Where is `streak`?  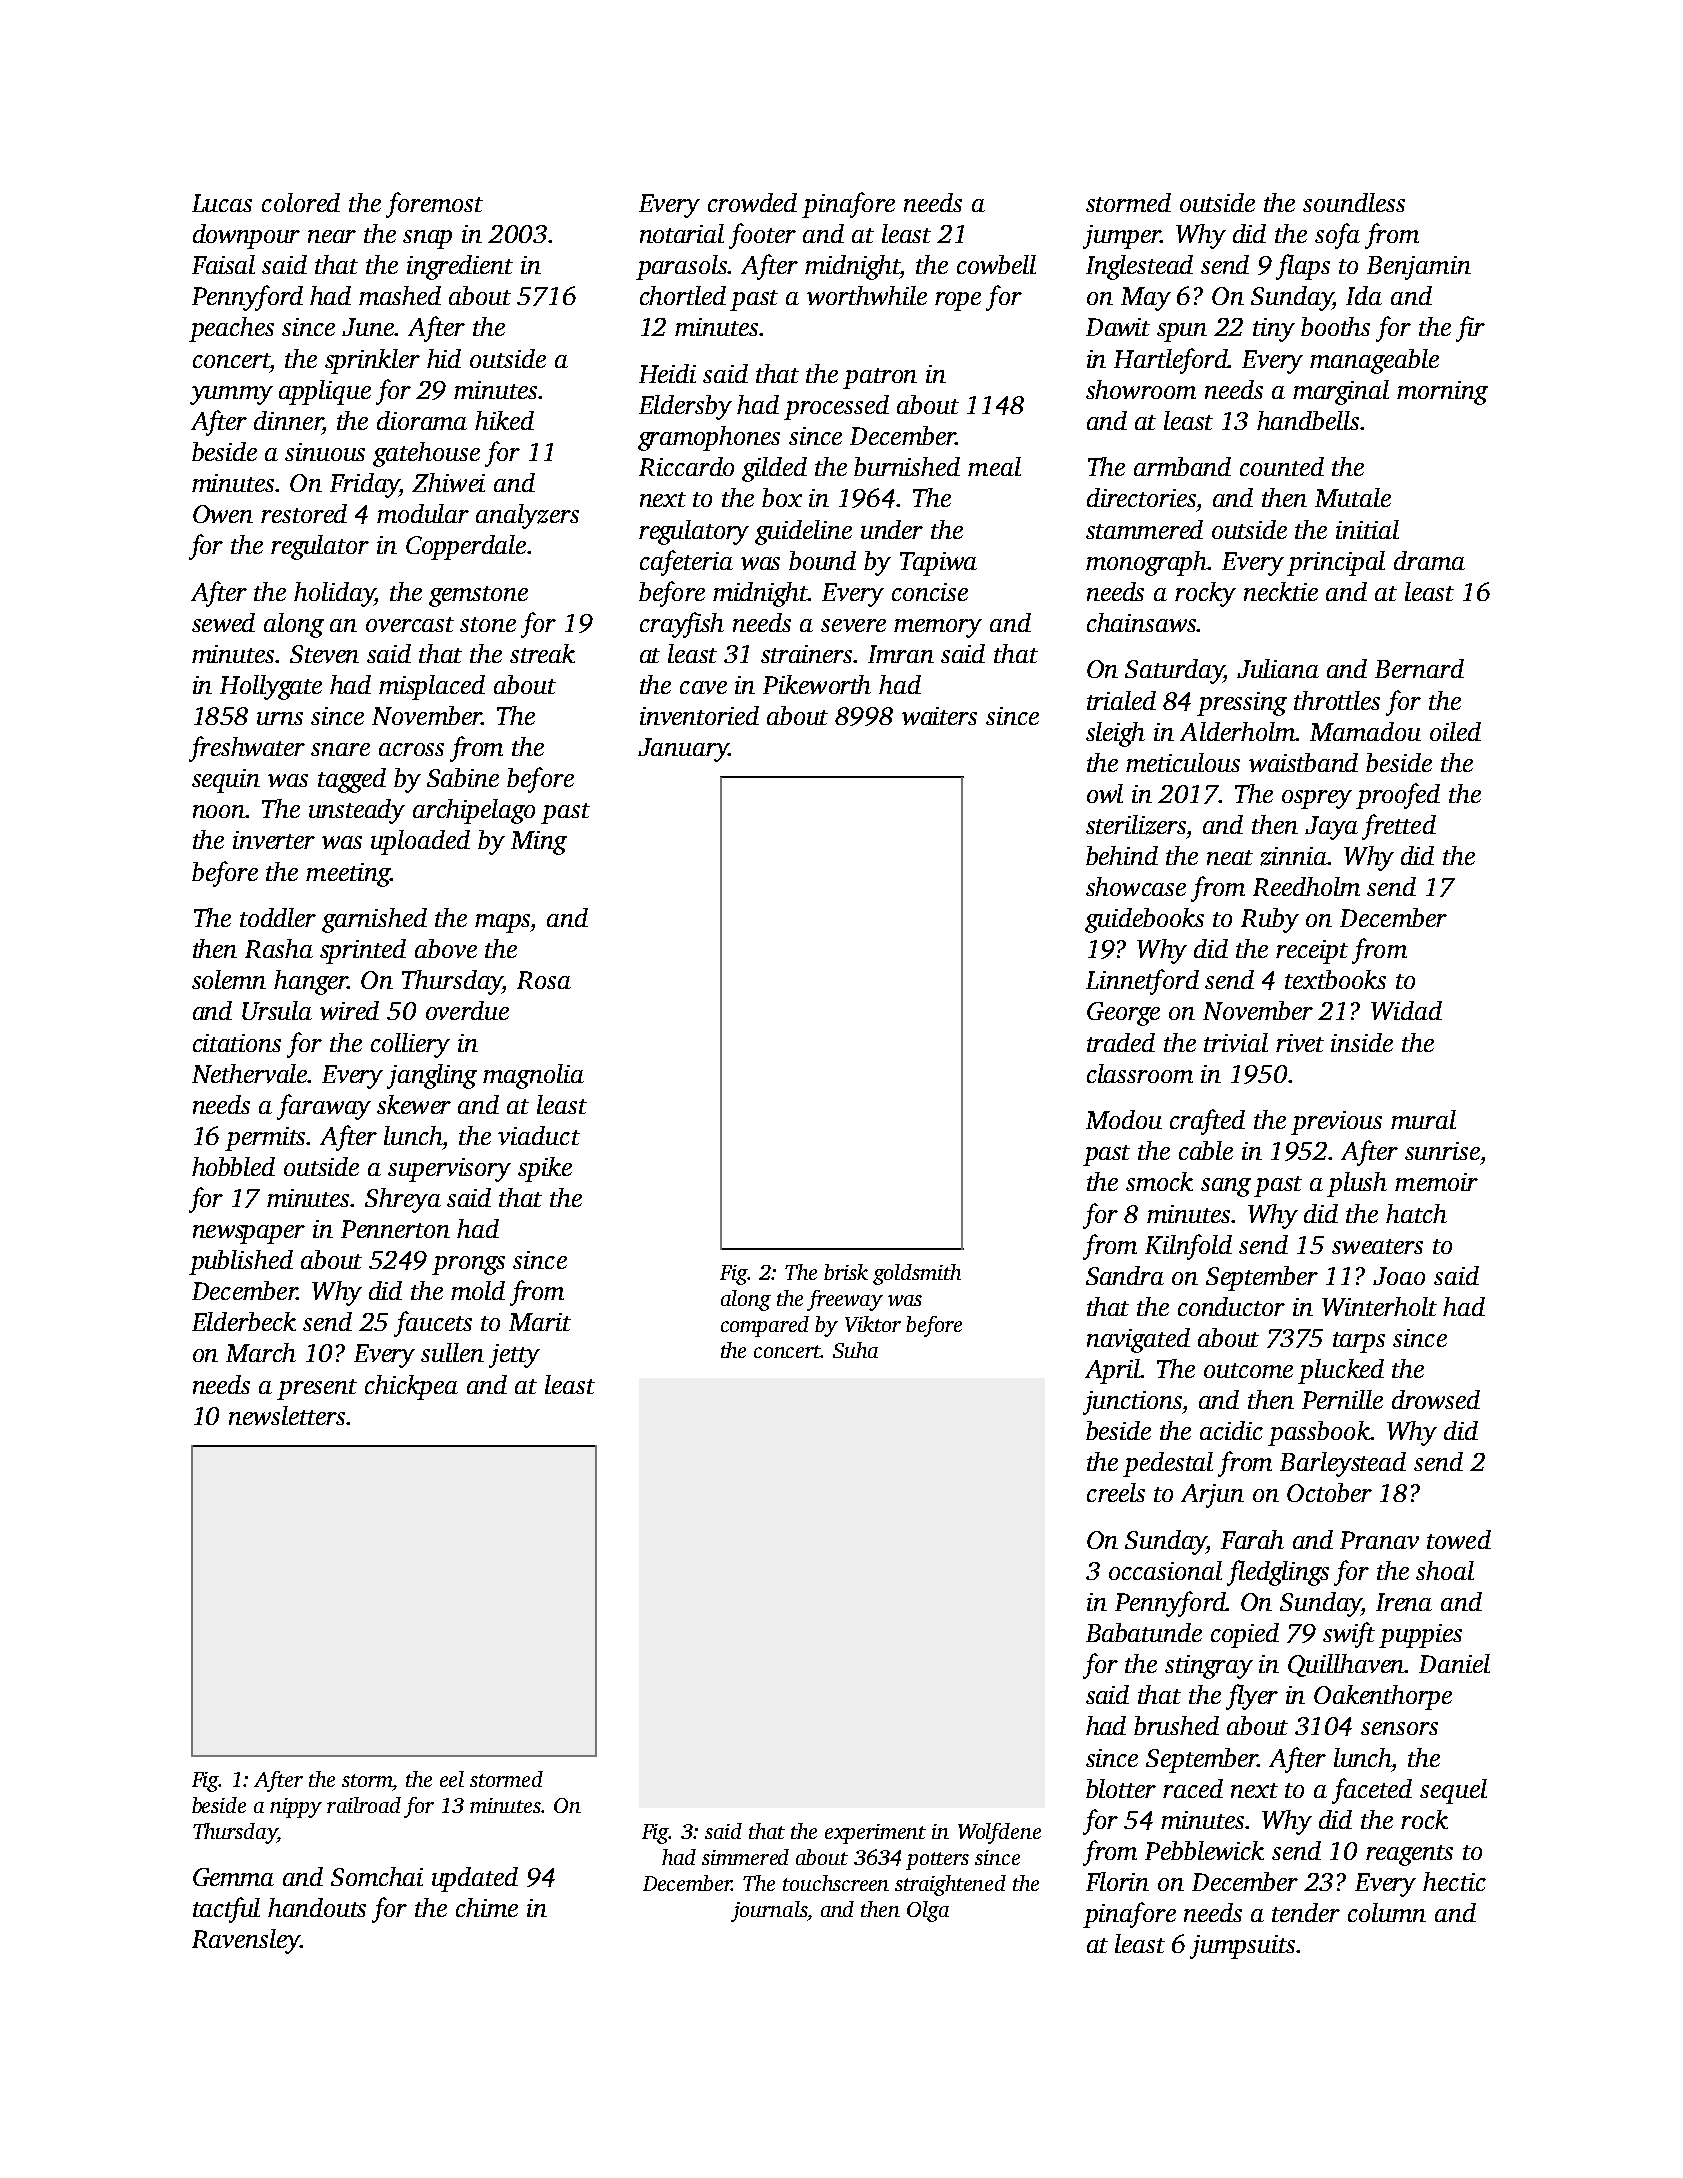
streak is located at coordinates (542, 653).
